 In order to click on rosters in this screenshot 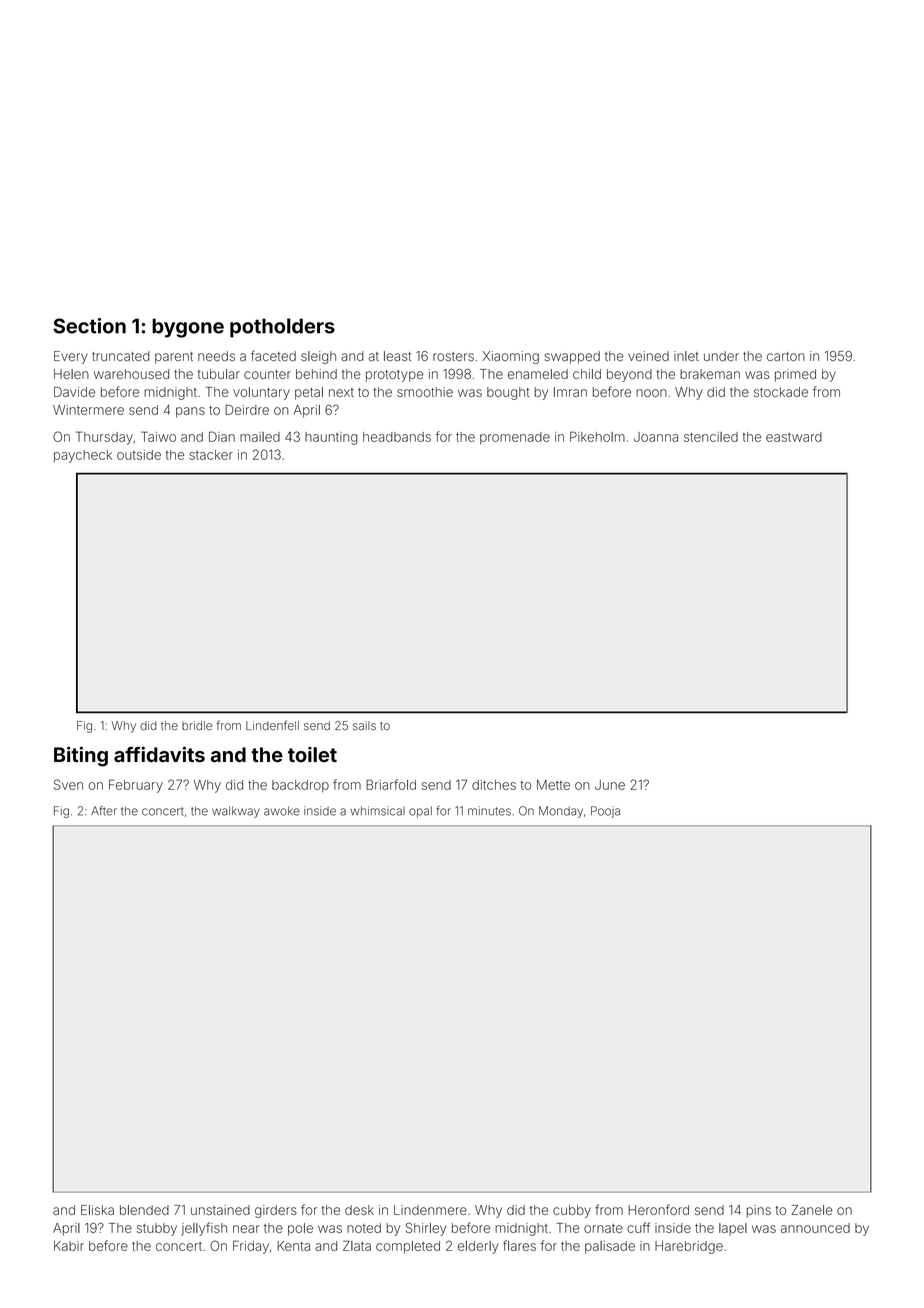, I will do `click(453, 356)`.
